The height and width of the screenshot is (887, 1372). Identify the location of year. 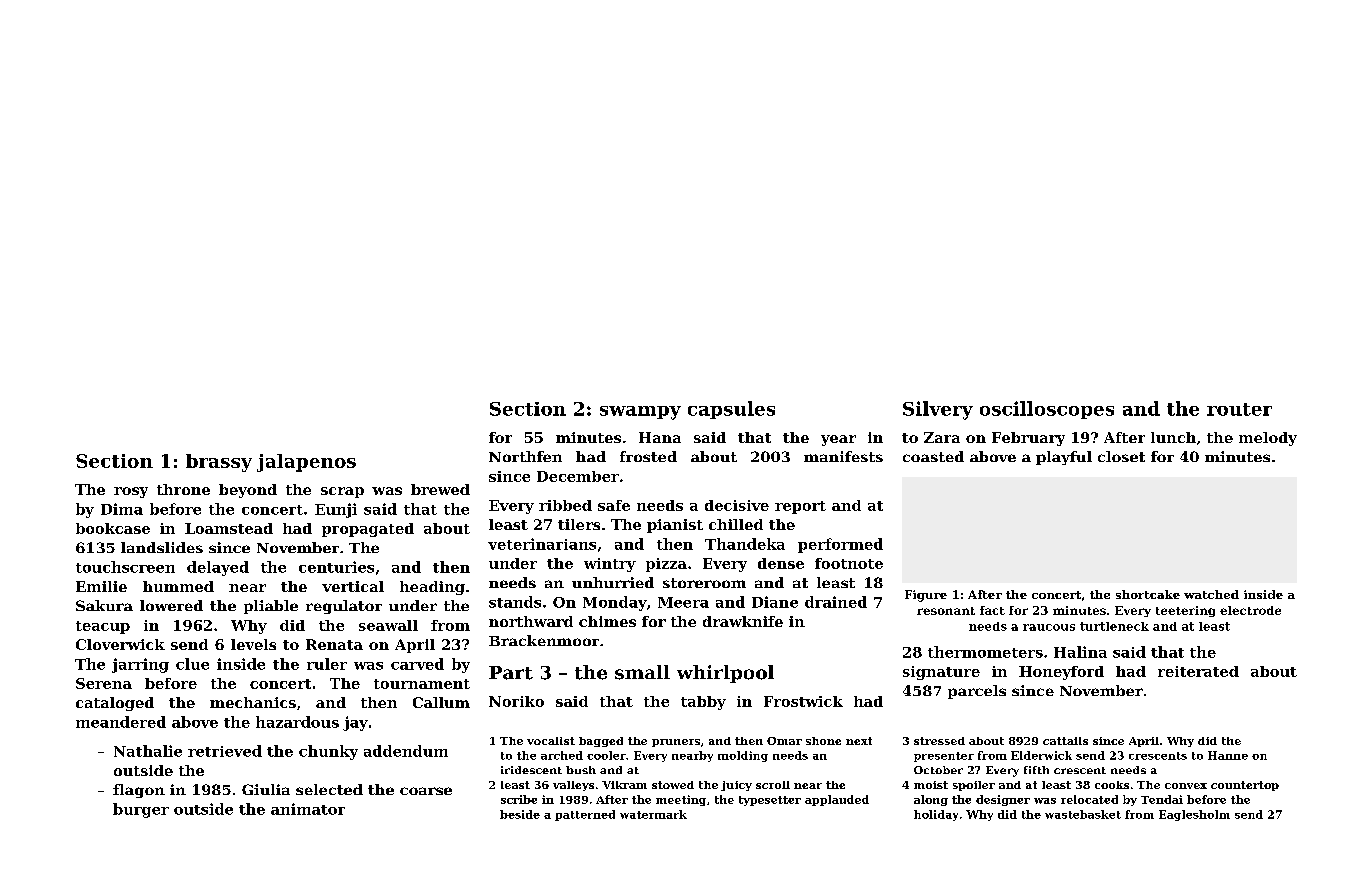
(838, 440).
